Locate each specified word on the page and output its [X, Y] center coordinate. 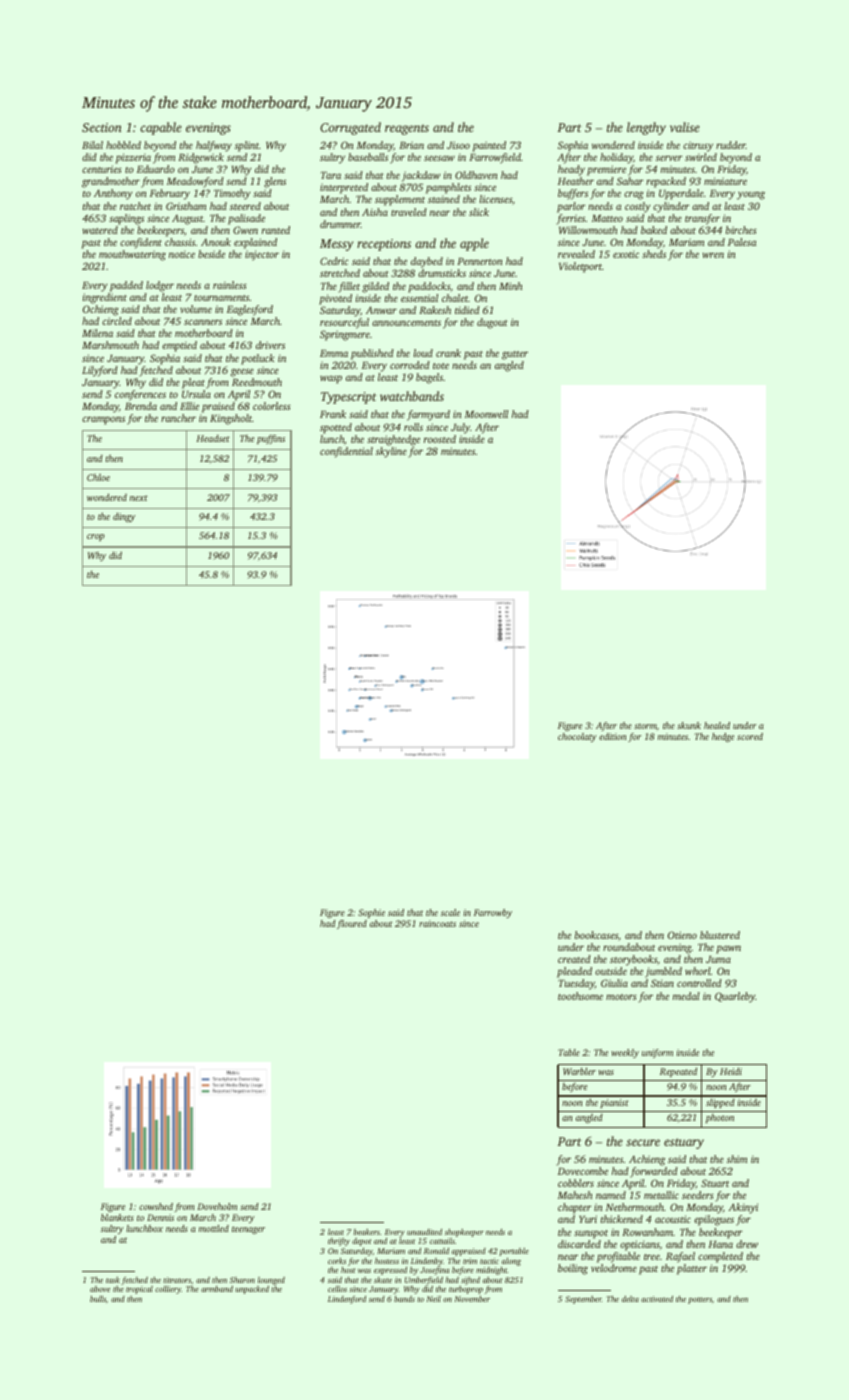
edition [612, 736]
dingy [124, 517]
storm [645, 726]
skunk [689, 725]
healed [717, 725]
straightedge [393, 440]
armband [217, 1289]
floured [352, 924]
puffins [271, 439]
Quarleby [735, 997]
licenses [495, 199]
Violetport [580, 267]
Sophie [371, 913]
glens [275, 182]
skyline [391, 452]
